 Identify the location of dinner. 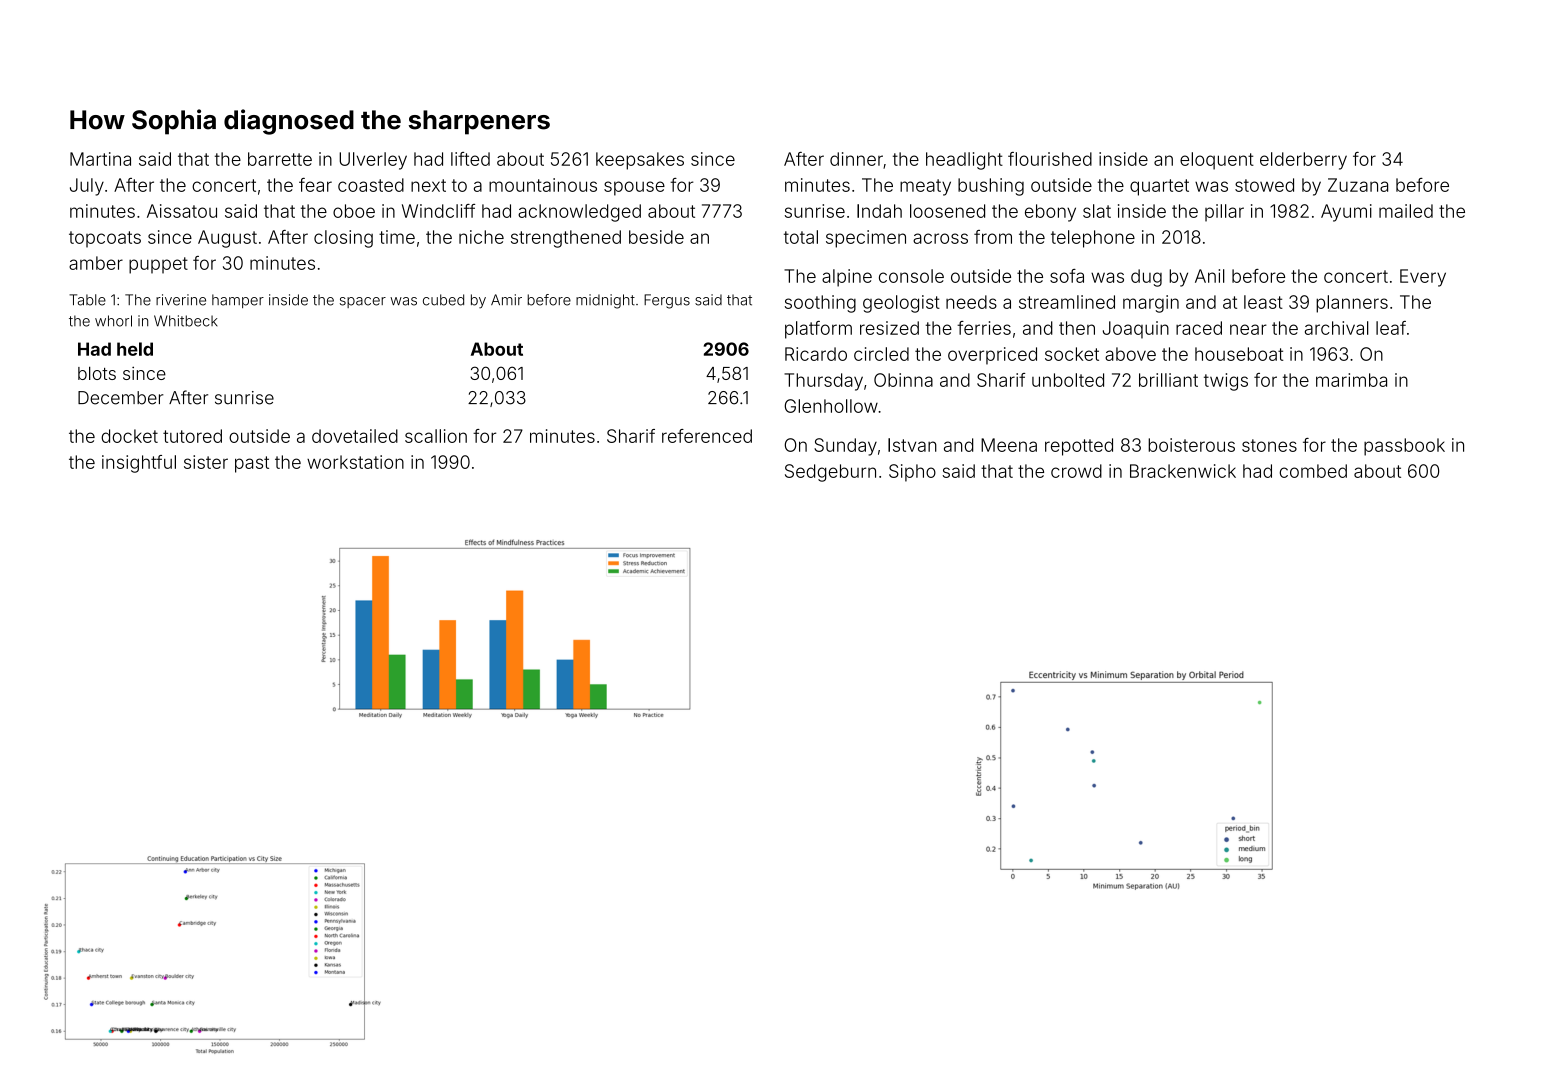
(856, 159).
